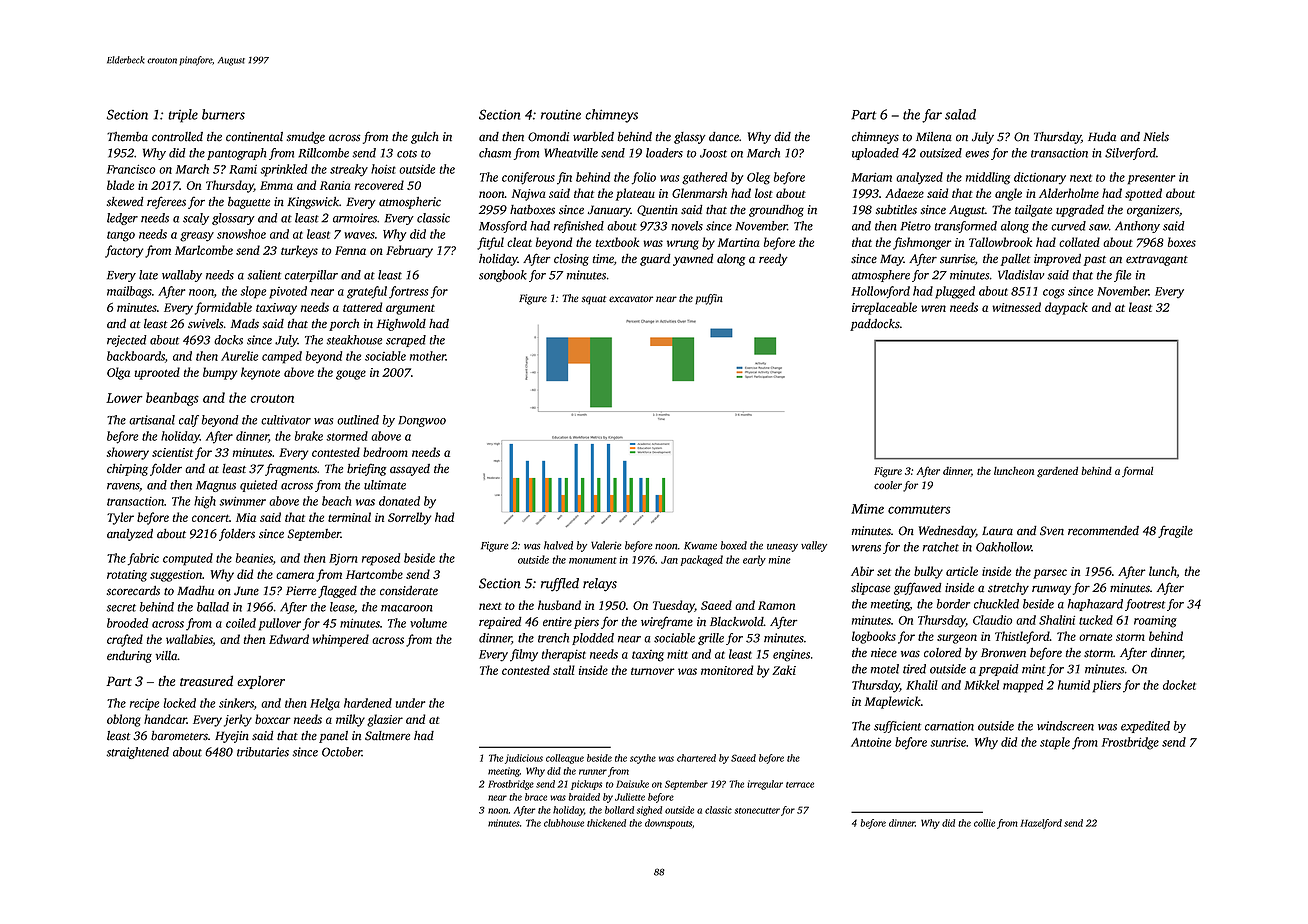  What do you see at coordinates (564, 823) in the page?
I see `clubhouse` at bounding box center [564, 823].
